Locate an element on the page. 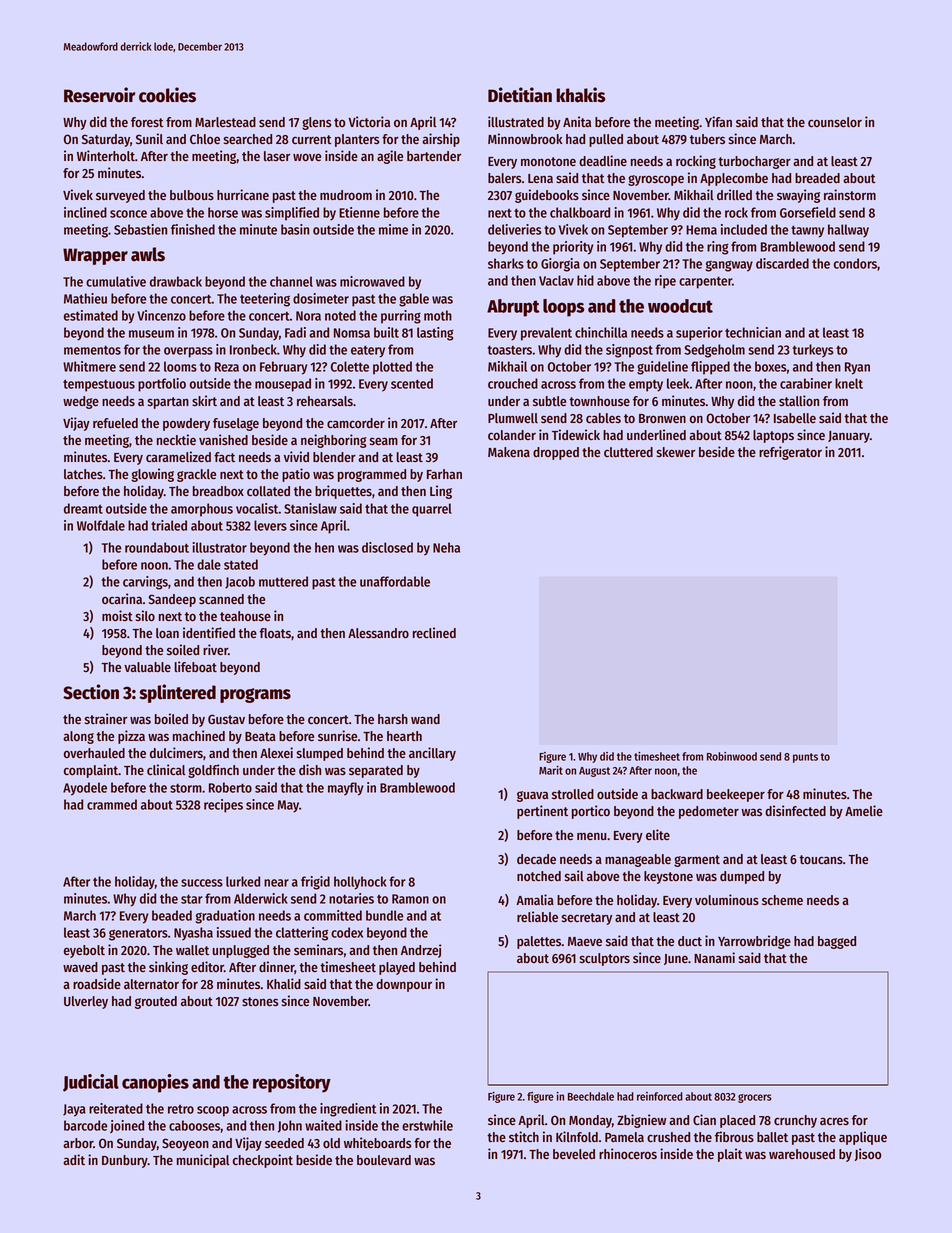 The height and width of the document is (1233, 952). bulbous is located at coordinates (192, 195).
